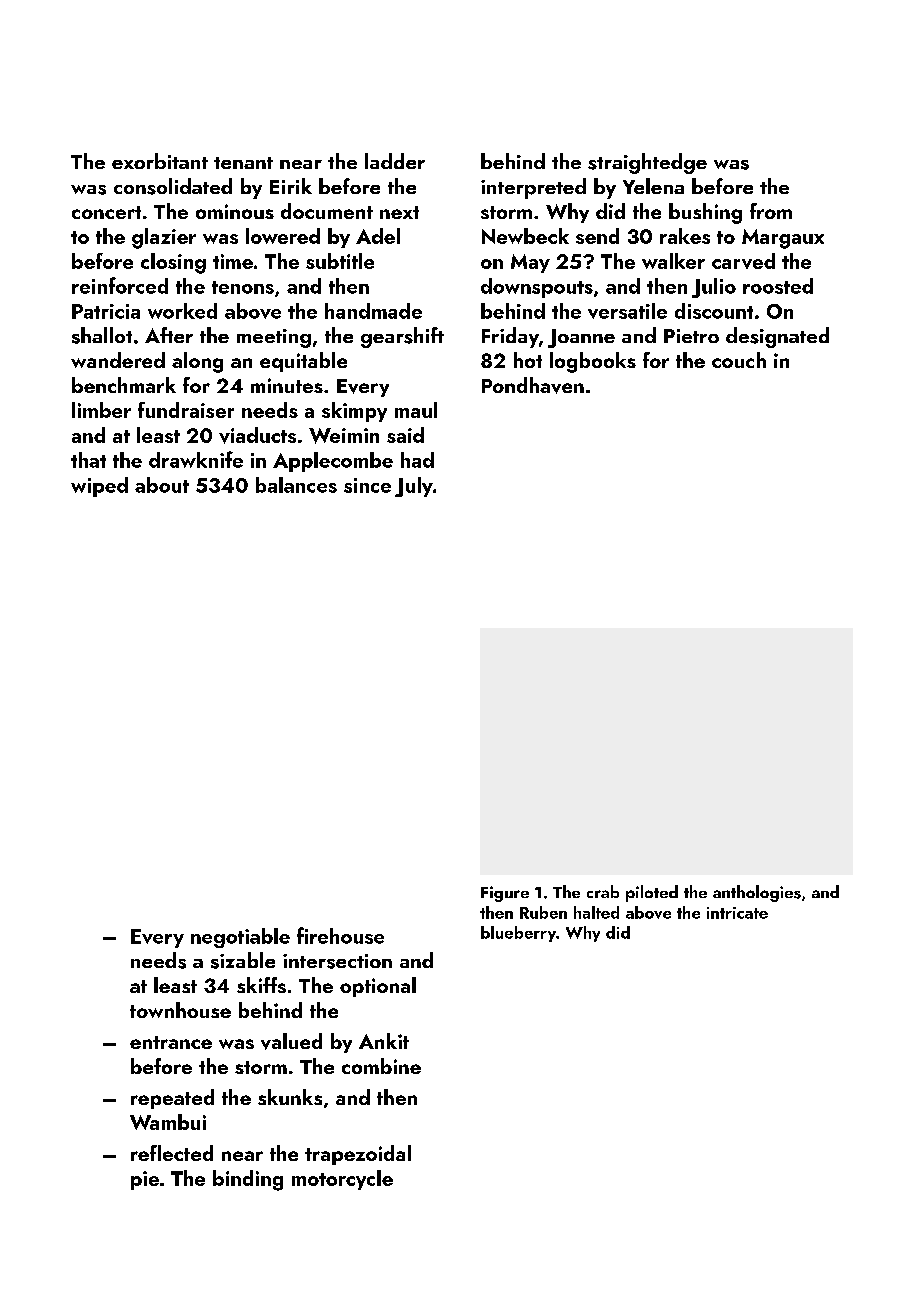  I want to click on intricate, so click(737, 913).
